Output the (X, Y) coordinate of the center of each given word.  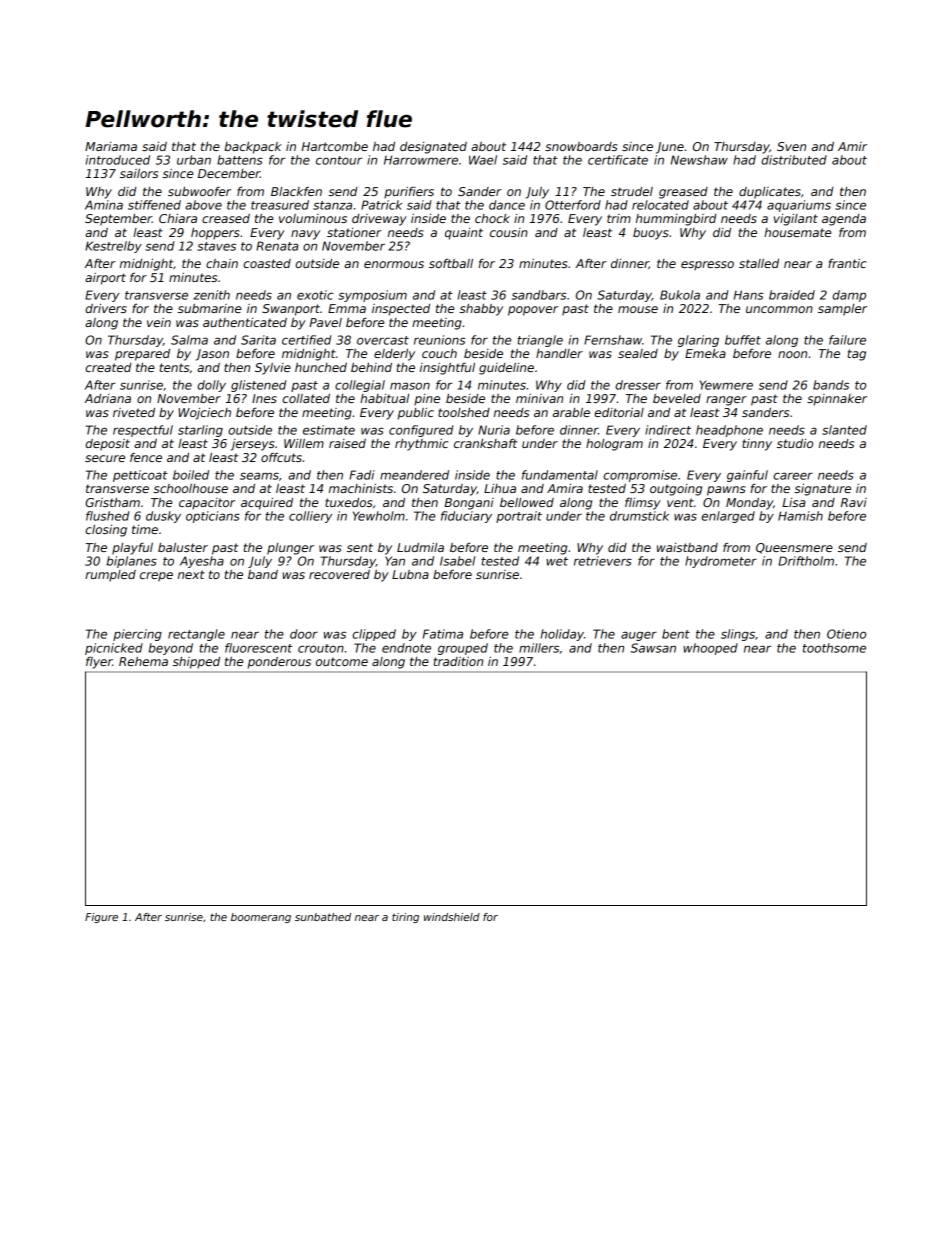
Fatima (443, 634)
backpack (253, 148)
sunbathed (323, 917)
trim (619, 218)
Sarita (258, 340)
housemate (797, 232)
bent (676, 634)
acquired (267, 504)
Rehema (143, 661)
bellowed (527, 502)
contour (339, 160)
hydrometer (721, 562)
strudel (632, 191)
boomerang (261, 918)
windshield (452, 917)
